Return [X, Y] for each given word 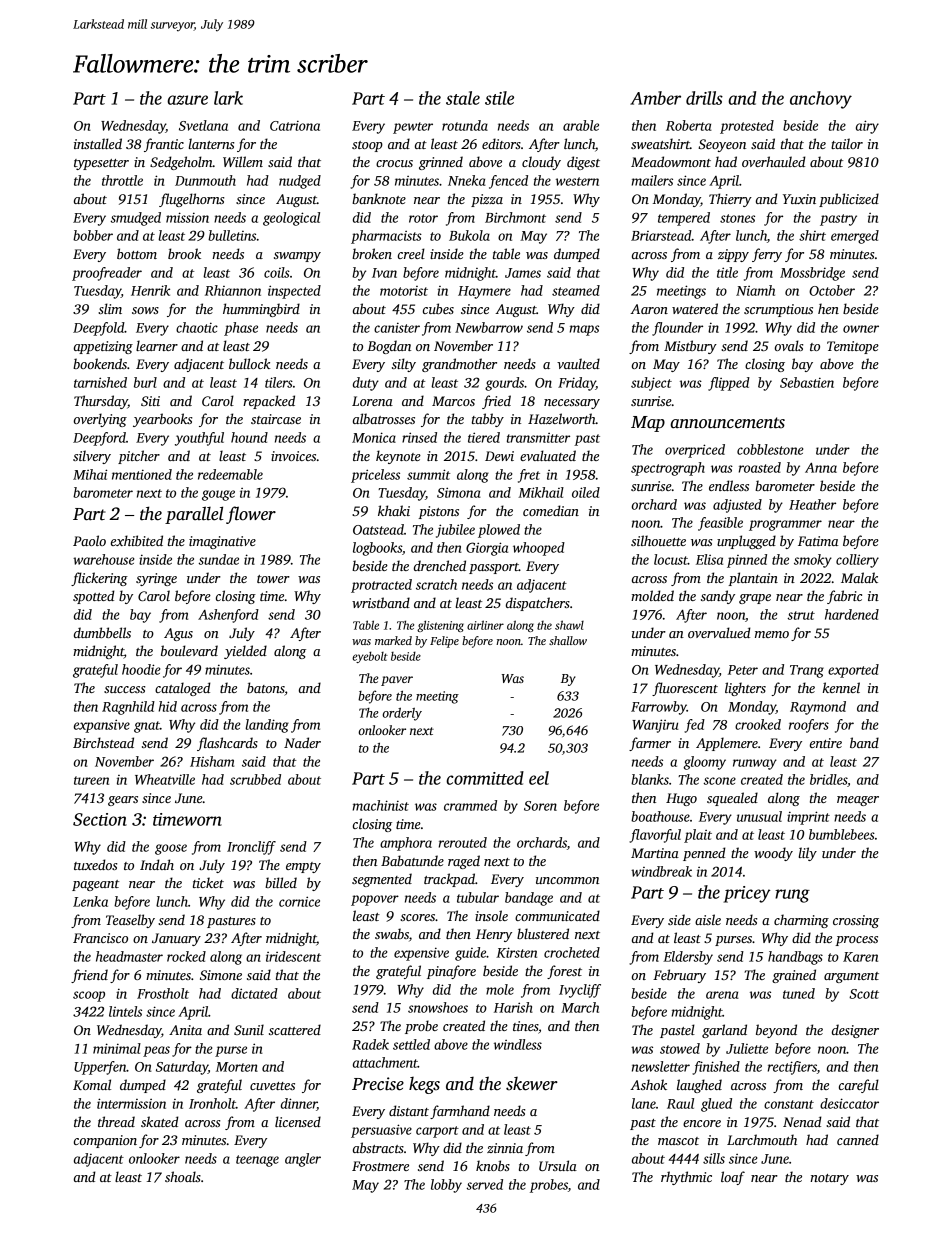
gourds [504, 384]
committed [485, 778]
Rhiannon [233, 290]
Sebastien [807, 382]
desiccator [849, 1103]
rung [792, 896]
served [485, 1184]
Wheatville [165, 779]
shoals [183, 1176]
